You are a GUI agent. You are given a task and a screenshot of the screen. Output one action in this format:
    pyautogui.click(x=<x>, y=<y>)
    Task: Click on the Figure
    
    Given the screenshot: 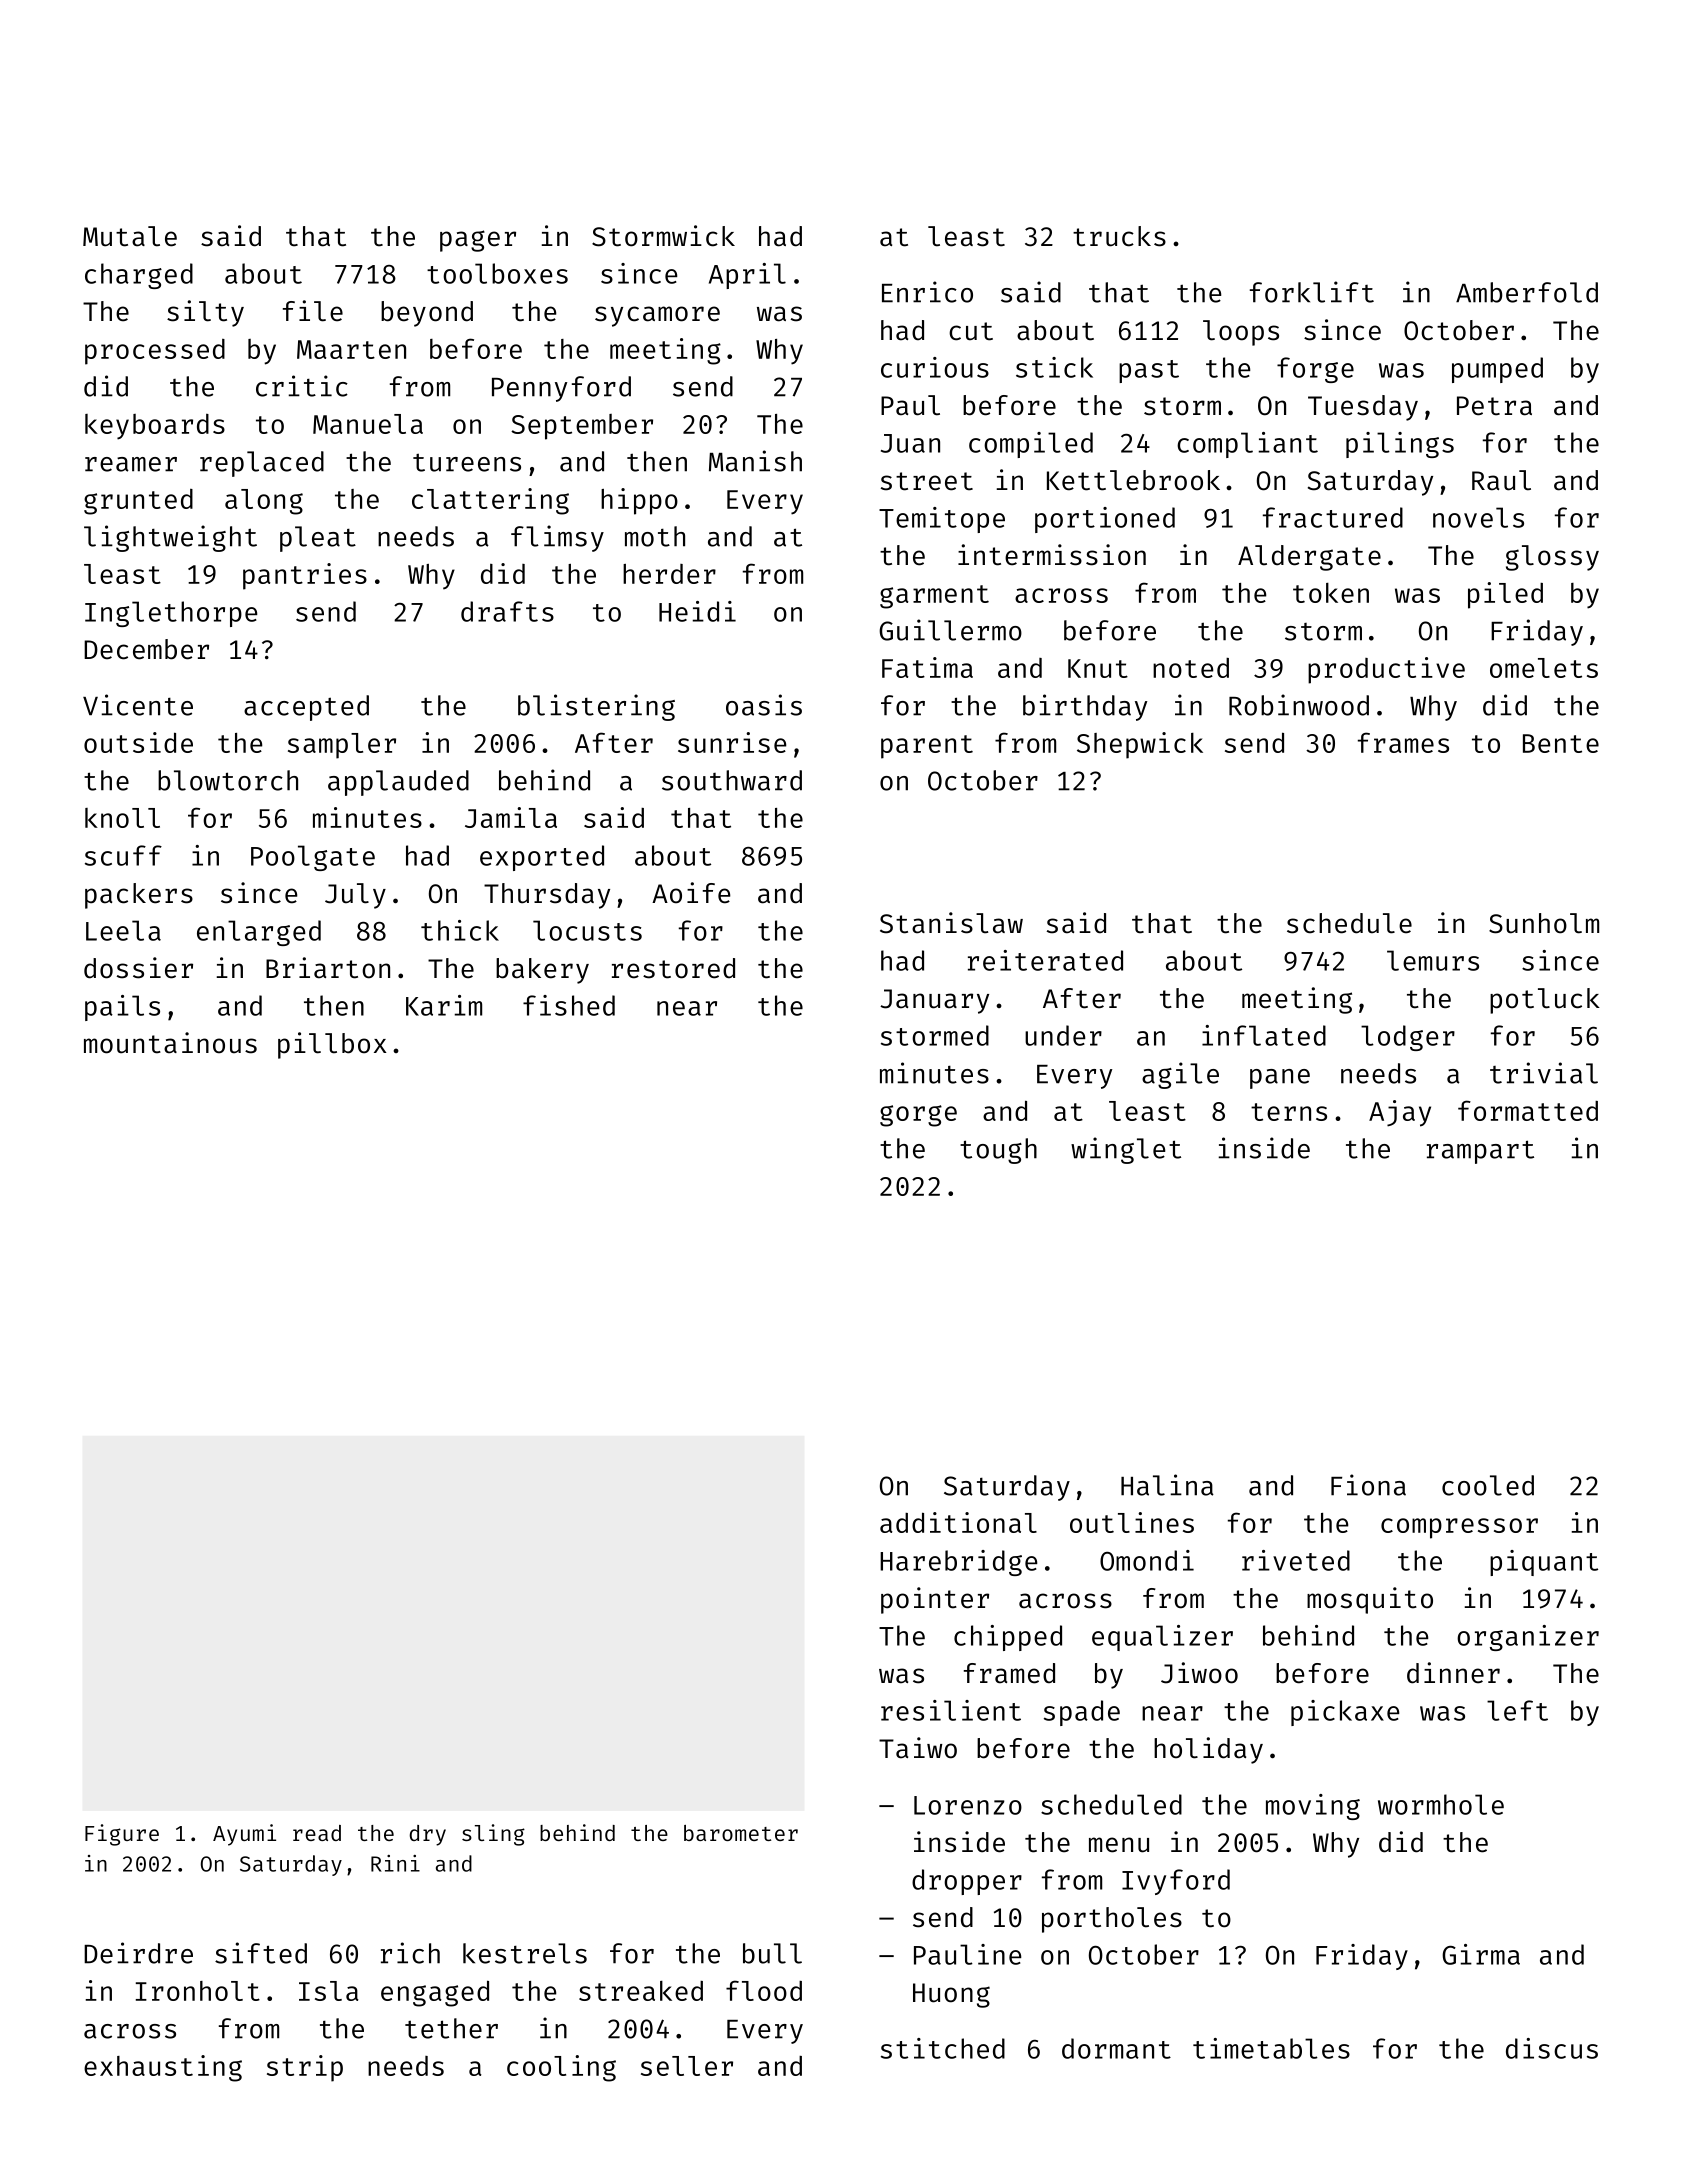 What is the action you would take?
    pyautogui.click(x=122, y=1835)
